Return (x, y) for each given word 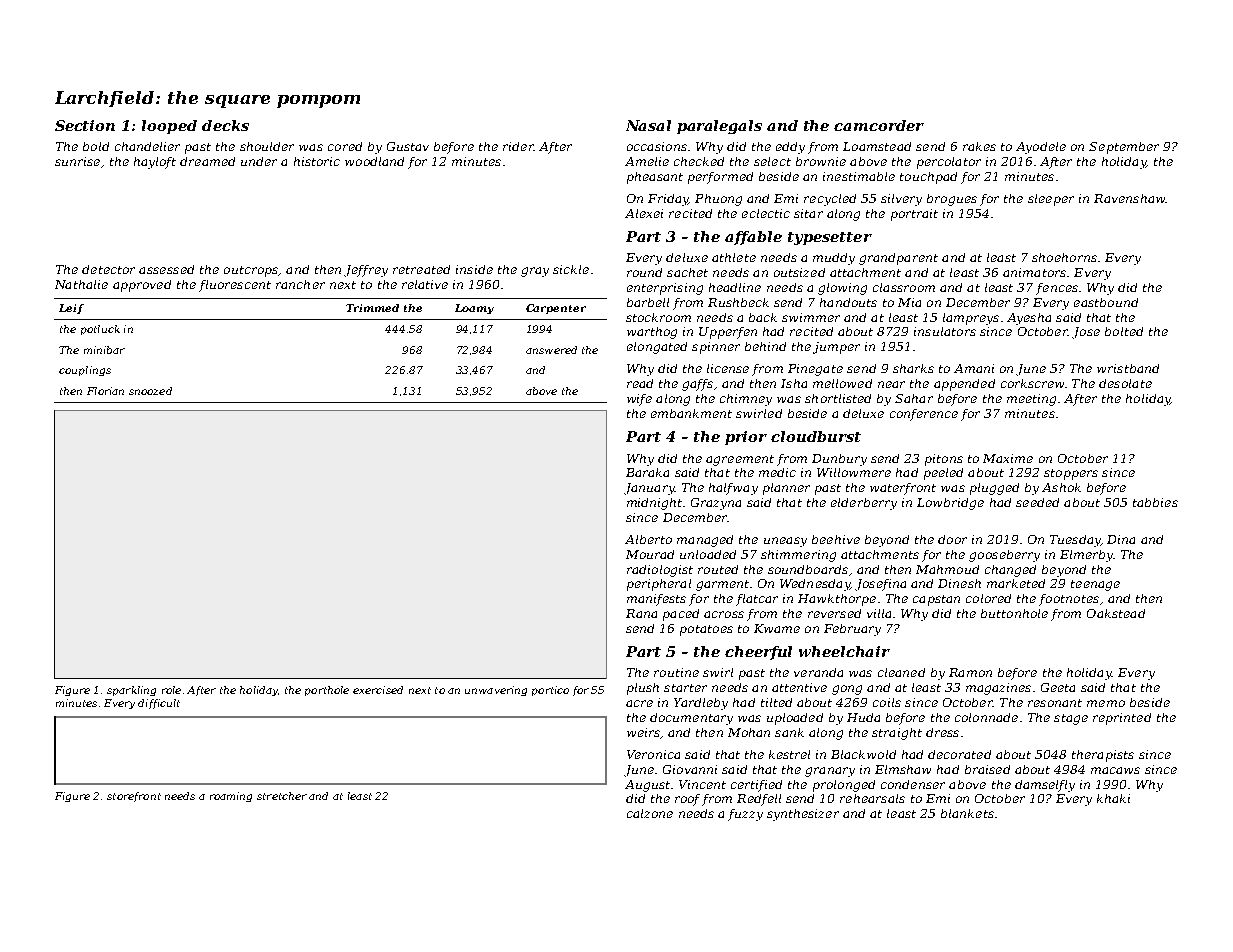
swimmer (811, 317)
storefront (134, 797)
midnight (654, 504)
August (647, 786)
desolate (1125, 383)
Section (85, 125)
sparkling (131, 691)
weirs (643, 732)
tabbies (1155, 502)
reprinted (1122, 719)
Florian (105, 391)
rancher (300, 284)
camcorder (879, 125)
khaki (1113, 798)
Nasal (648, 125)
